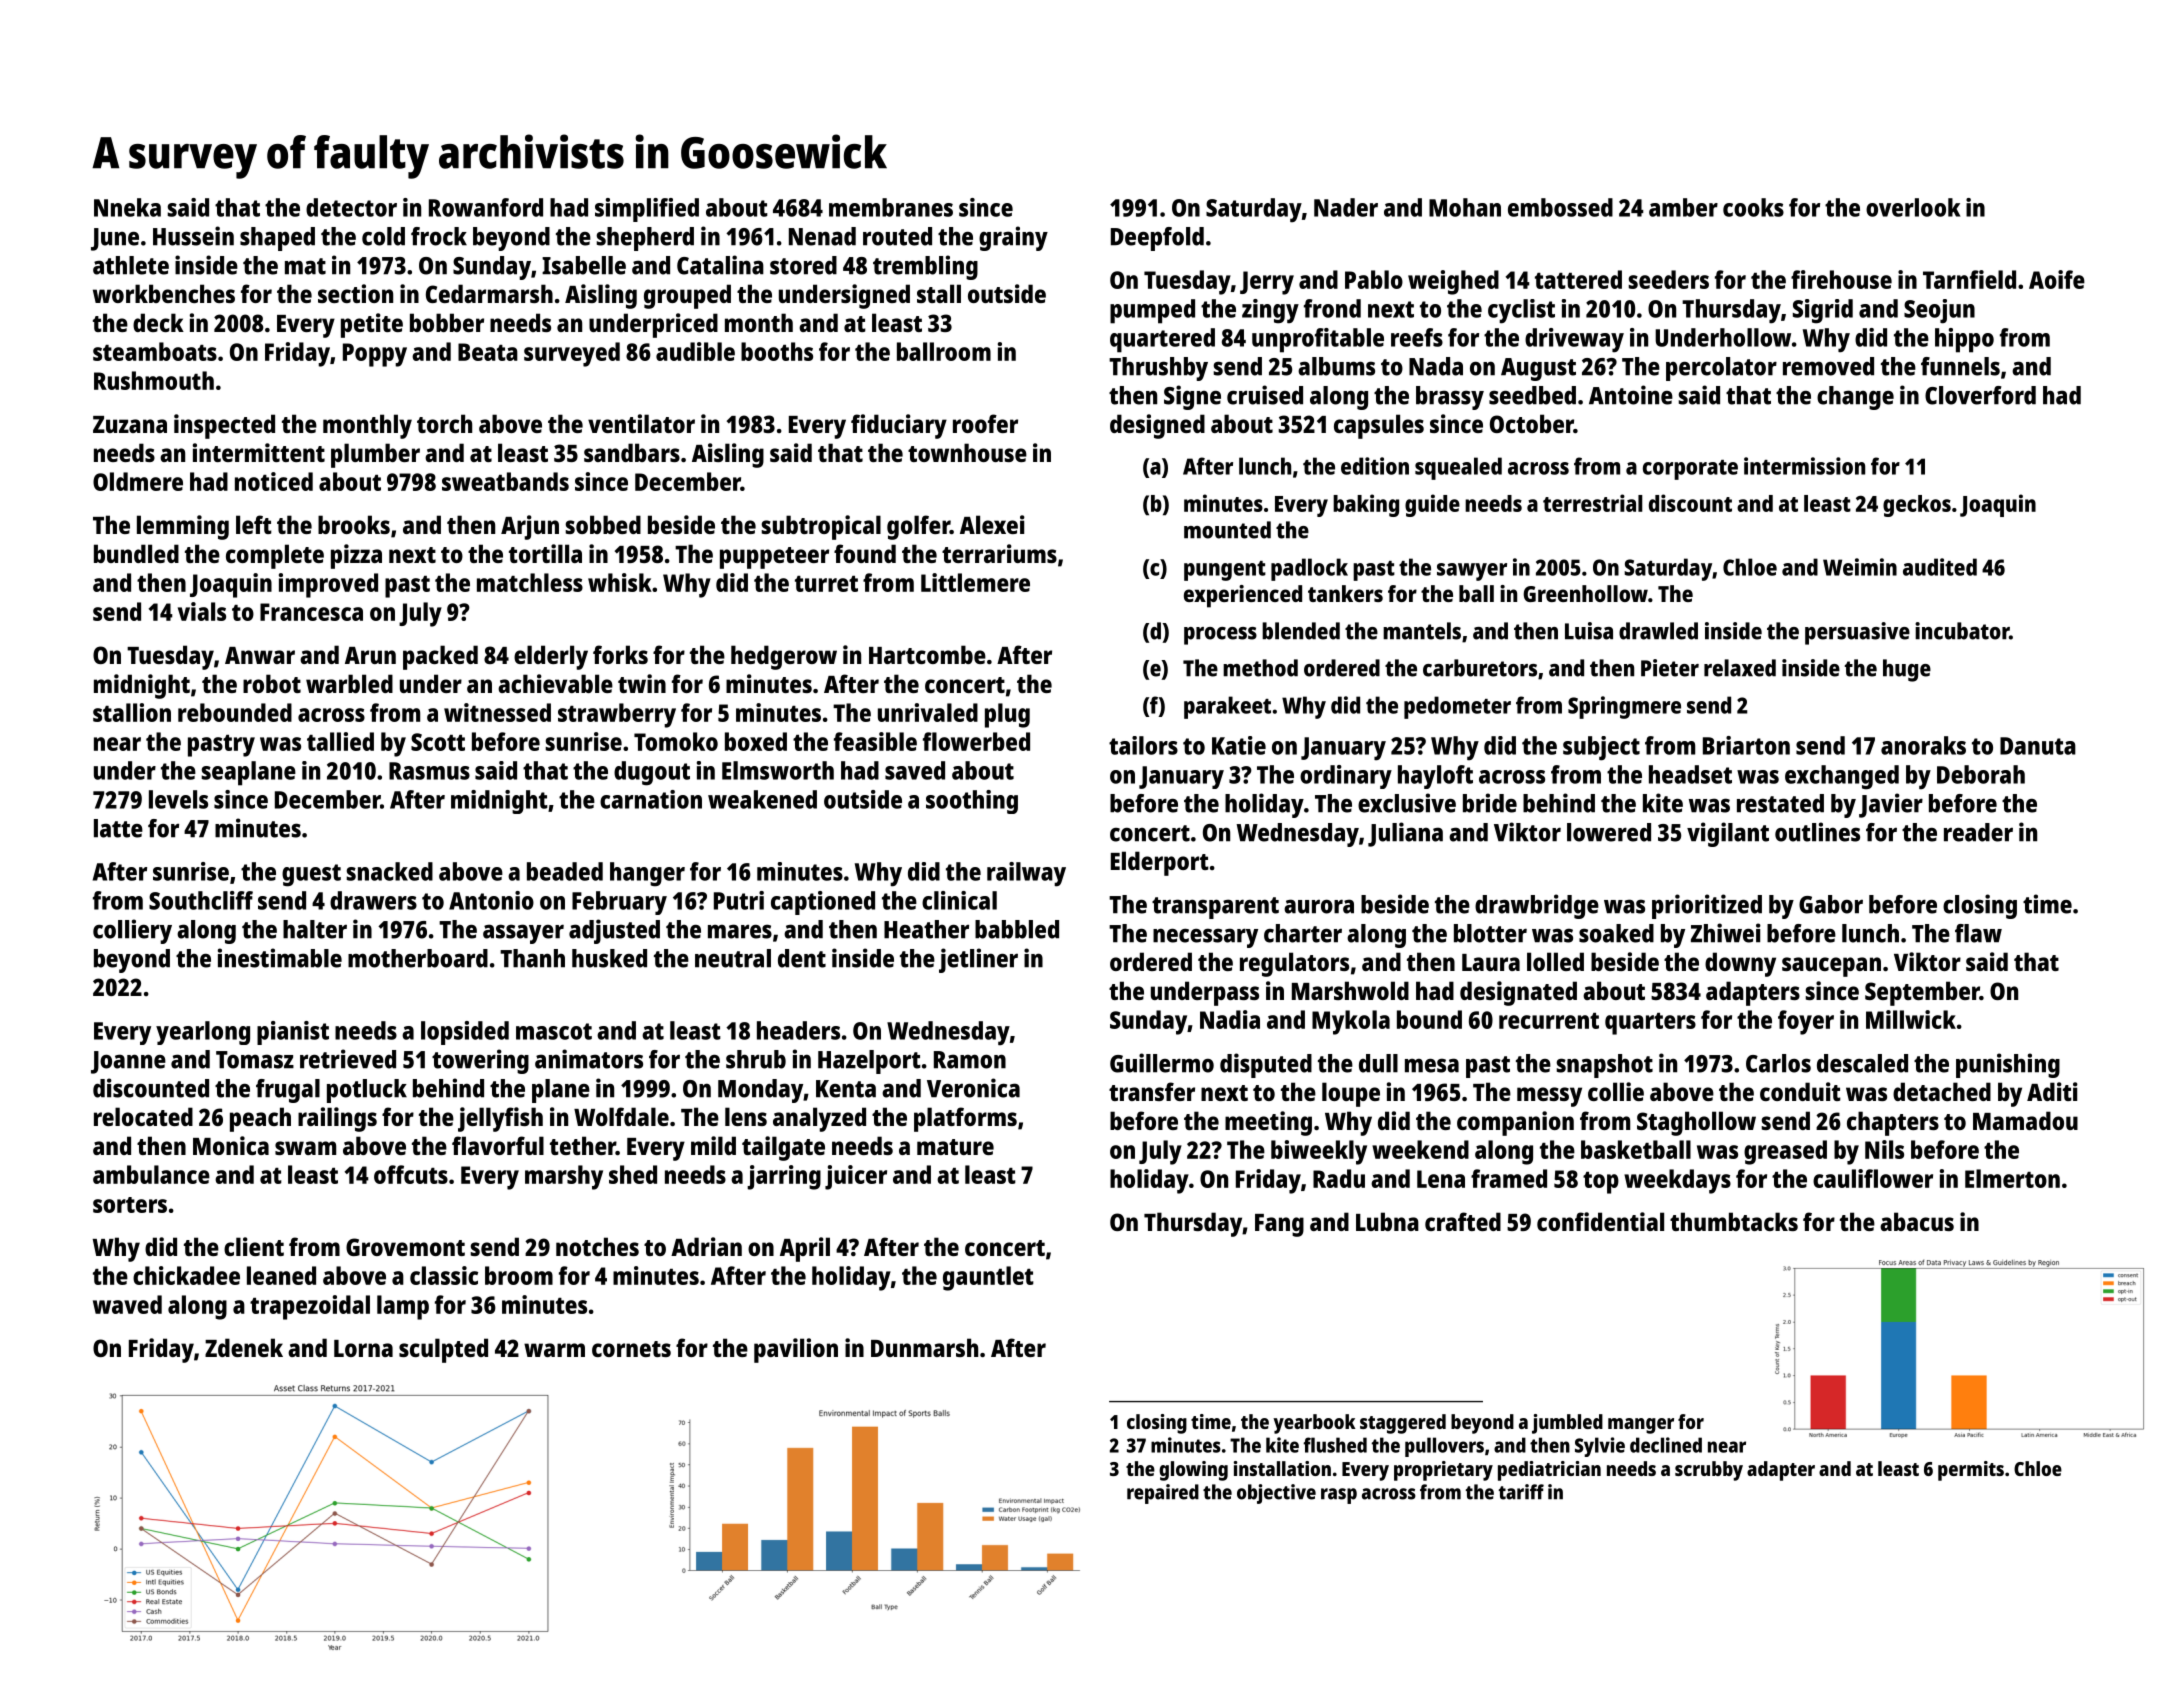 This document has height=1683, width=2178. What do you see at coordinates (118, 828) in the document?
I see `latte` at bounding box center [118, 828].
